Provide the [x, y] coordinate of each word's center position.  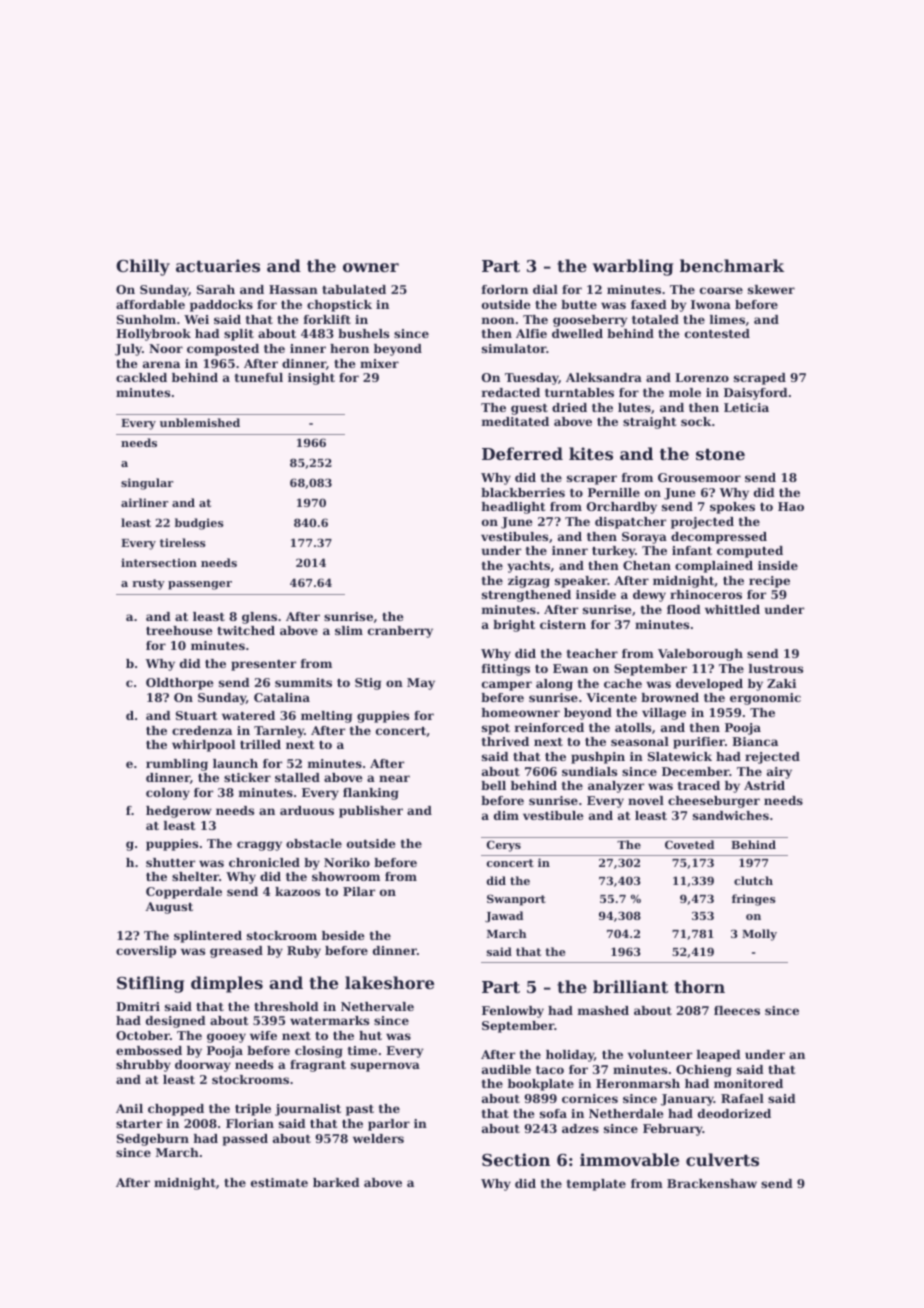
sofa [553, 1113]
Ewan [570, 668]
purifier [699, 743]
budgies [199, 524]
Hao [791, 506]
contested [717, 333]
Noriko [347, 862]
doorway [203, 1066]
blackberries [523, 492]
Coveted [689, 844]
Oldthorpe [180, 684]
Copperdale [184, 893]
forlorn [505, 289]
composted [223, 350]
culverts [722, 1159]
